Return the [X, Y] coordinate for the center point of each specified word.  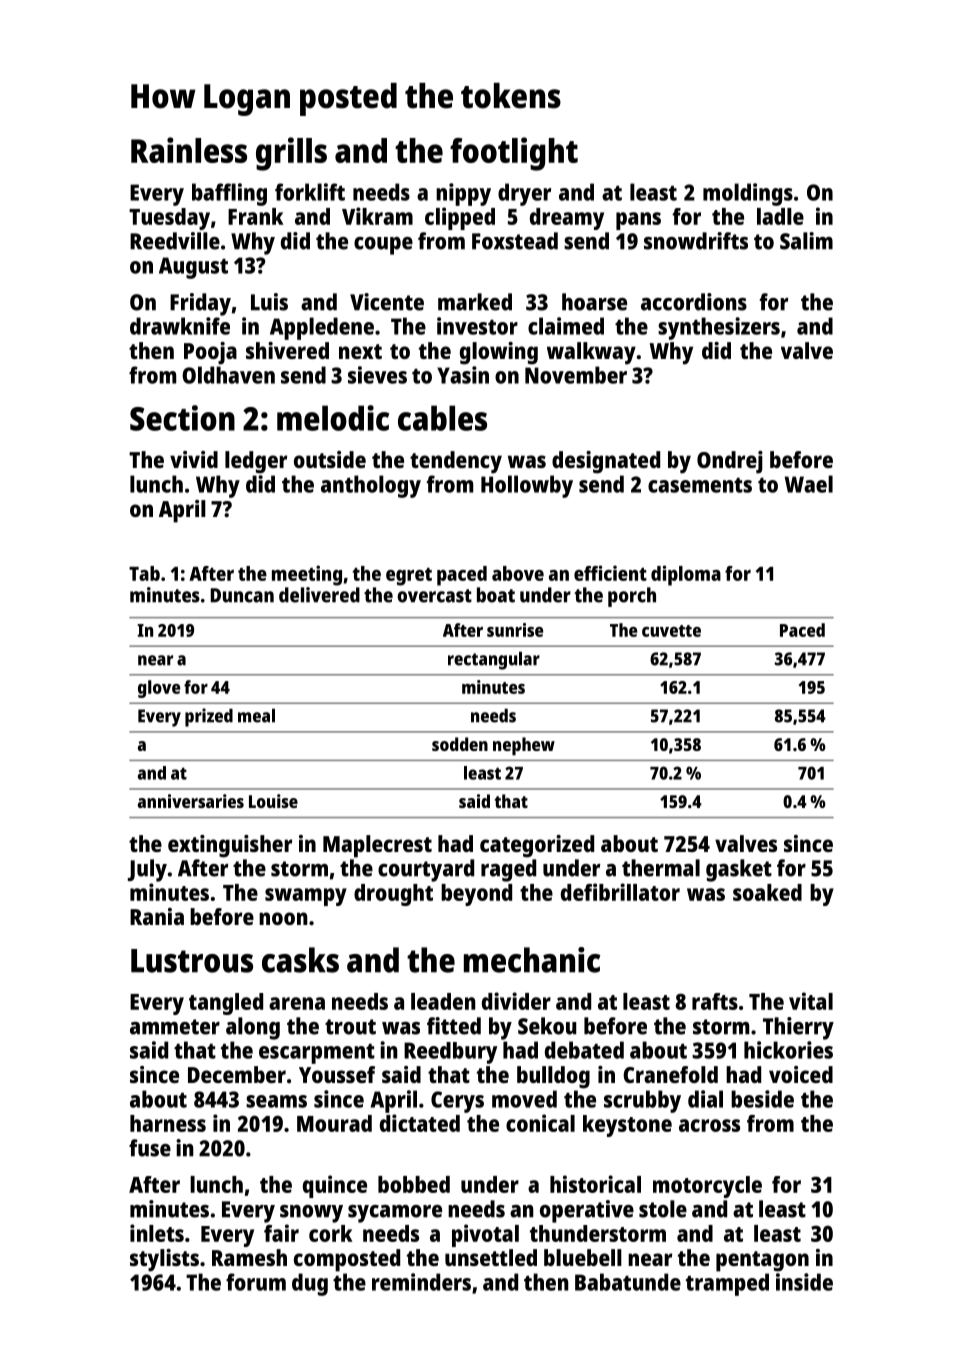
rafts [715, 1001]
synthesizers [719, 328]
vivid [194, 459]
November [576, 375]
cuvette [671, 631]
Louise [273, 801]
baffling [229, 194]
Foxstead [515, 241]
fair [281, 1233]
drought [393, 895]
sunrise [515, 630]
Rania [157, 916]
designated [606, 462]
